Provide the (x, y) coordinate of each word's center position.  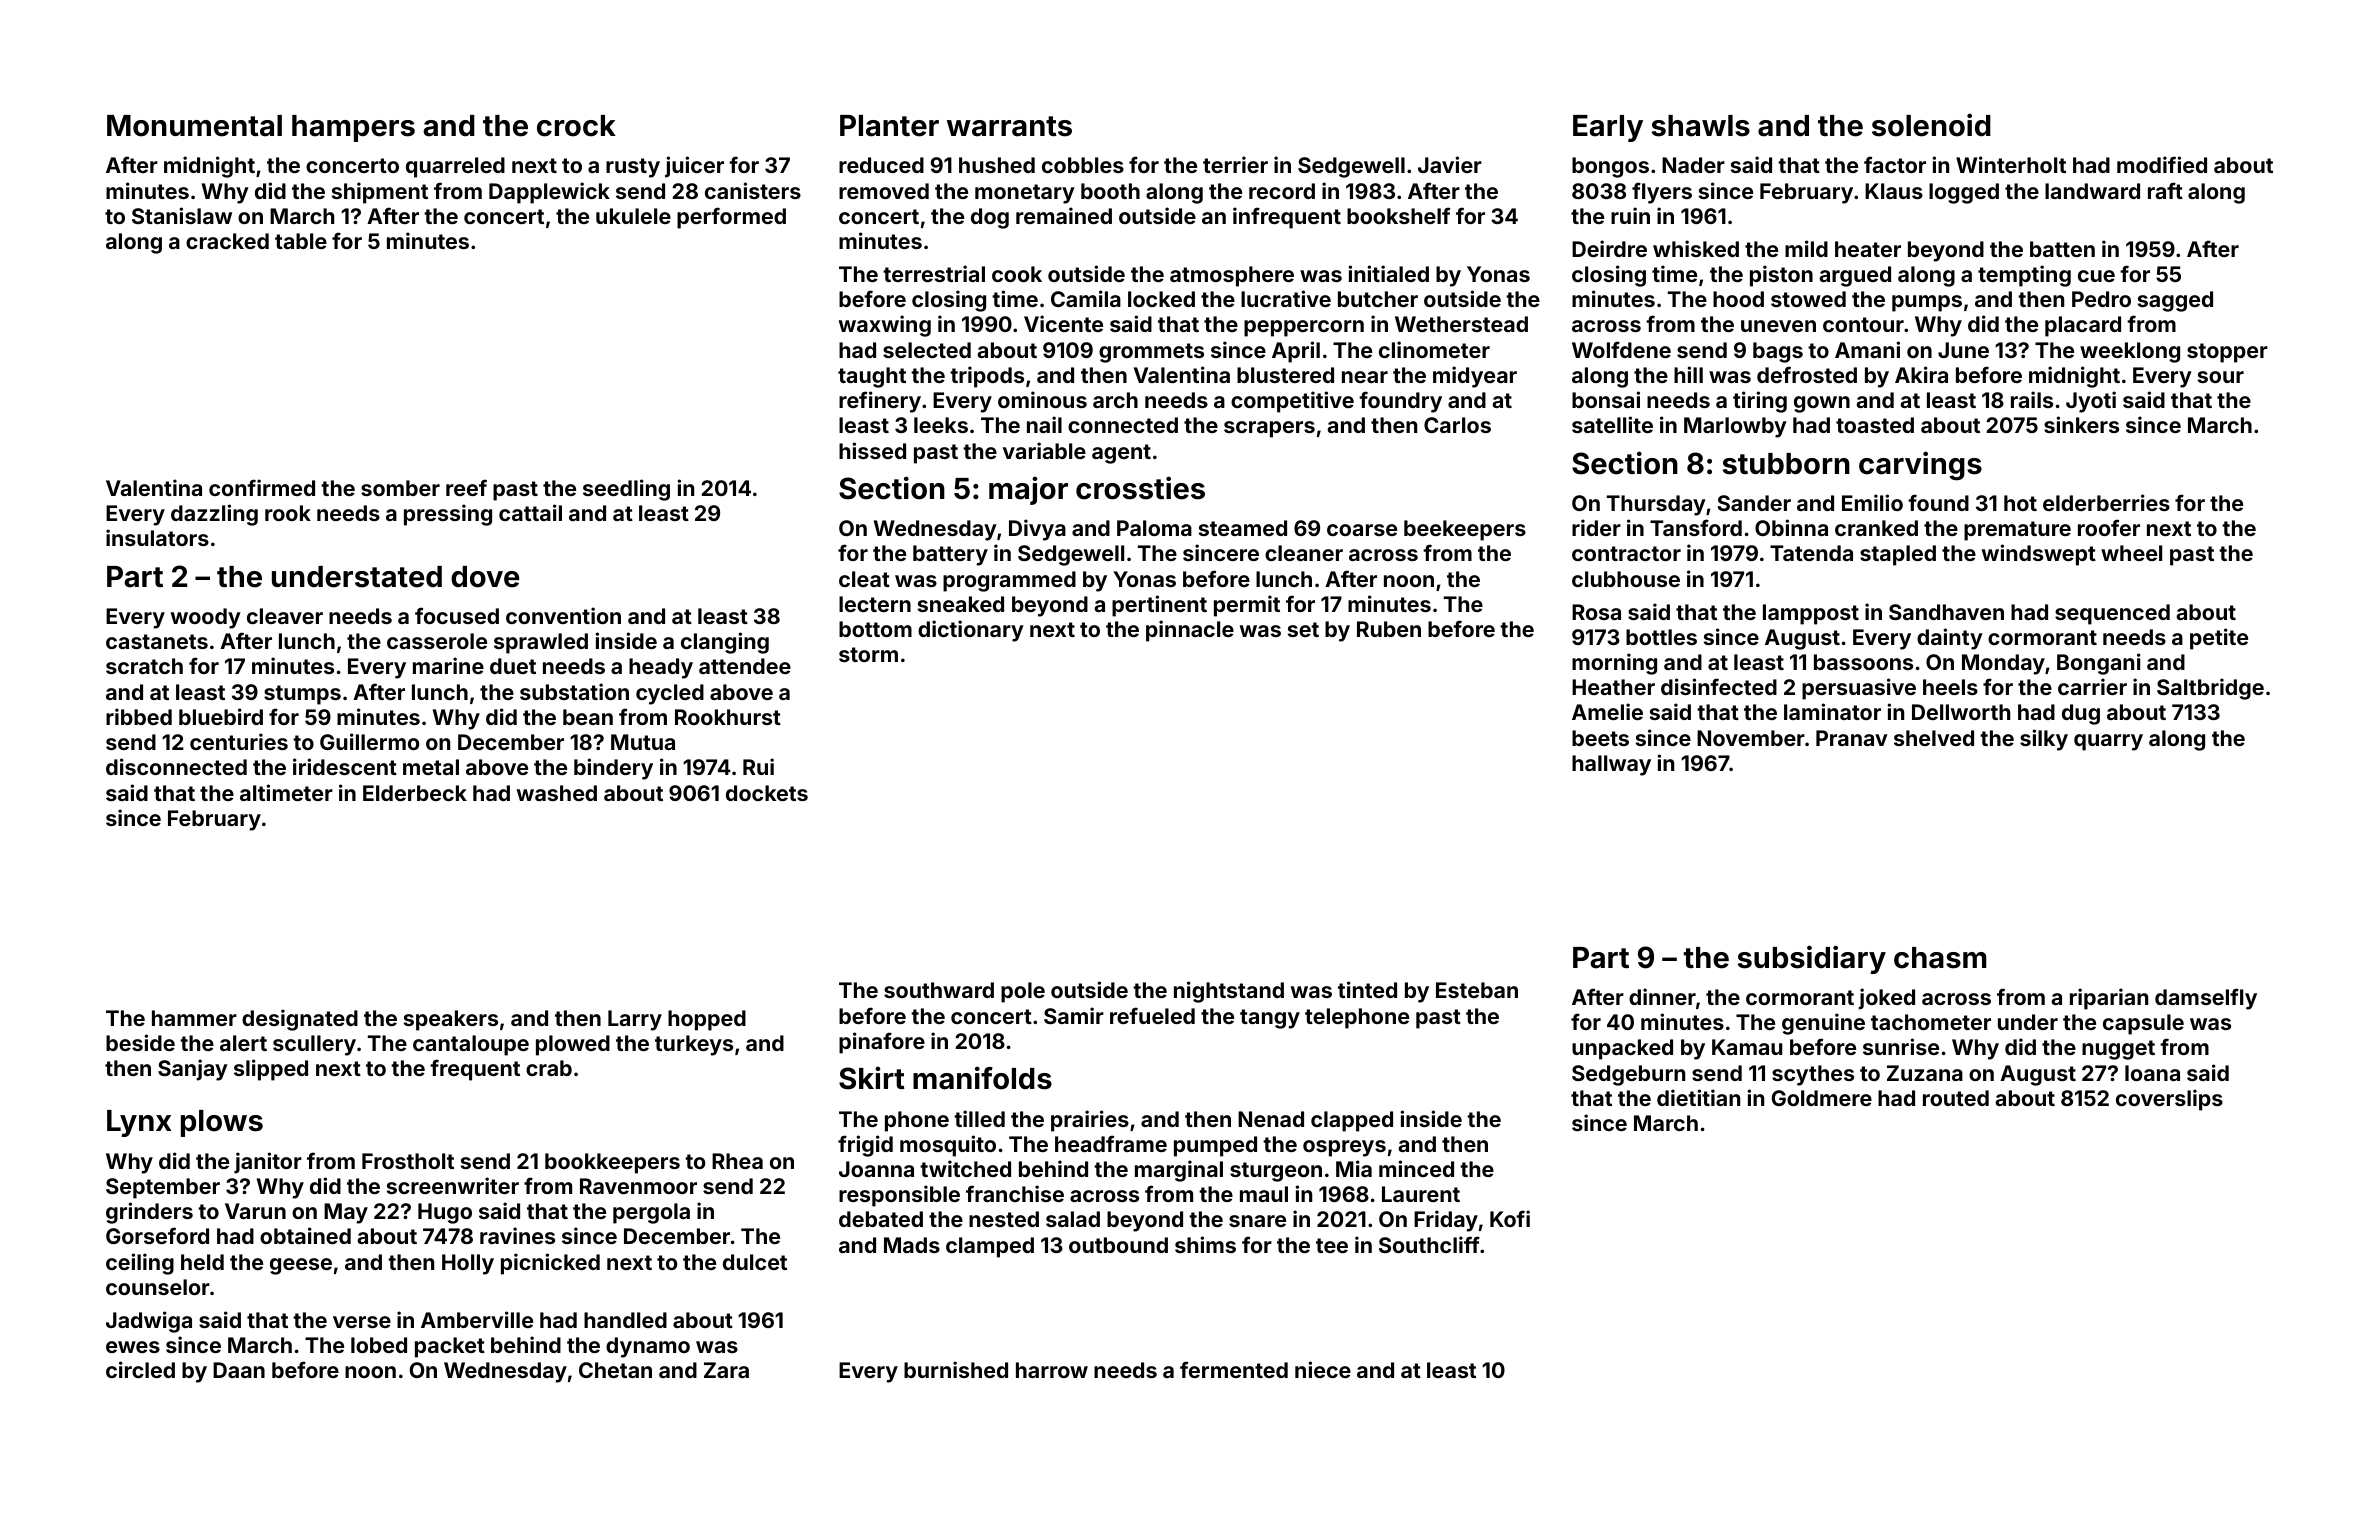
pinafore (882, 1043)
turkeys (694, 1045)
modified (2162, 164)
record (1282, 191)
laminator (1832, 711)
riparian (2109, 999)
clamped (990, 1247)
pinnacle (1190, 631)
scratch (144, 666)
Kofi (1510, 1218)
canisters (753, 190)
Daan (239, 1370)
